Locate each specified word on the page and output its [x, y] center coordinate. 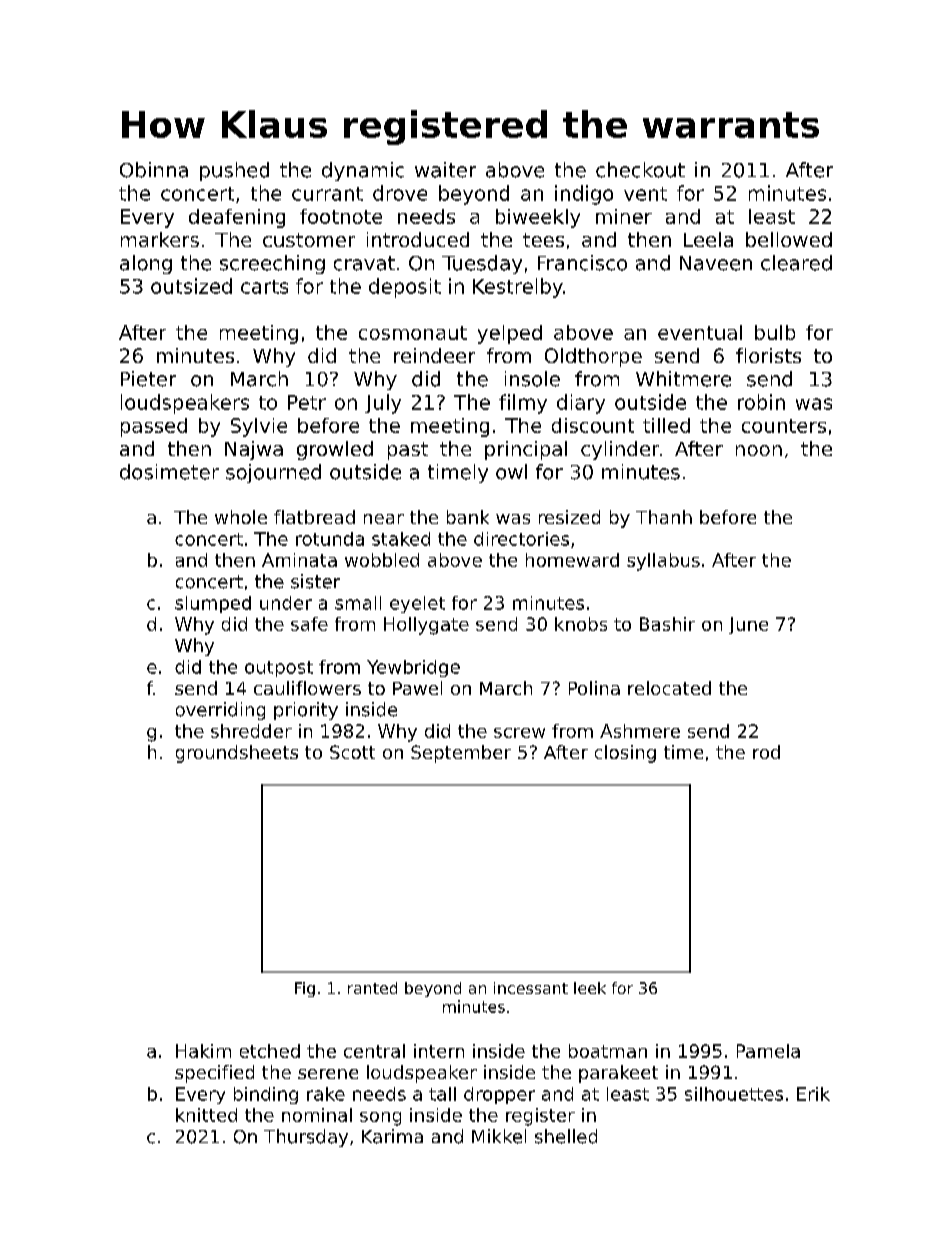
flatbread [314, 517]
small [358, 603]
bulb [775, 332]
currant [327, 194]
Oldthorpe [593, 357]
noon [759, 450]
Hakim [203, 1051]
